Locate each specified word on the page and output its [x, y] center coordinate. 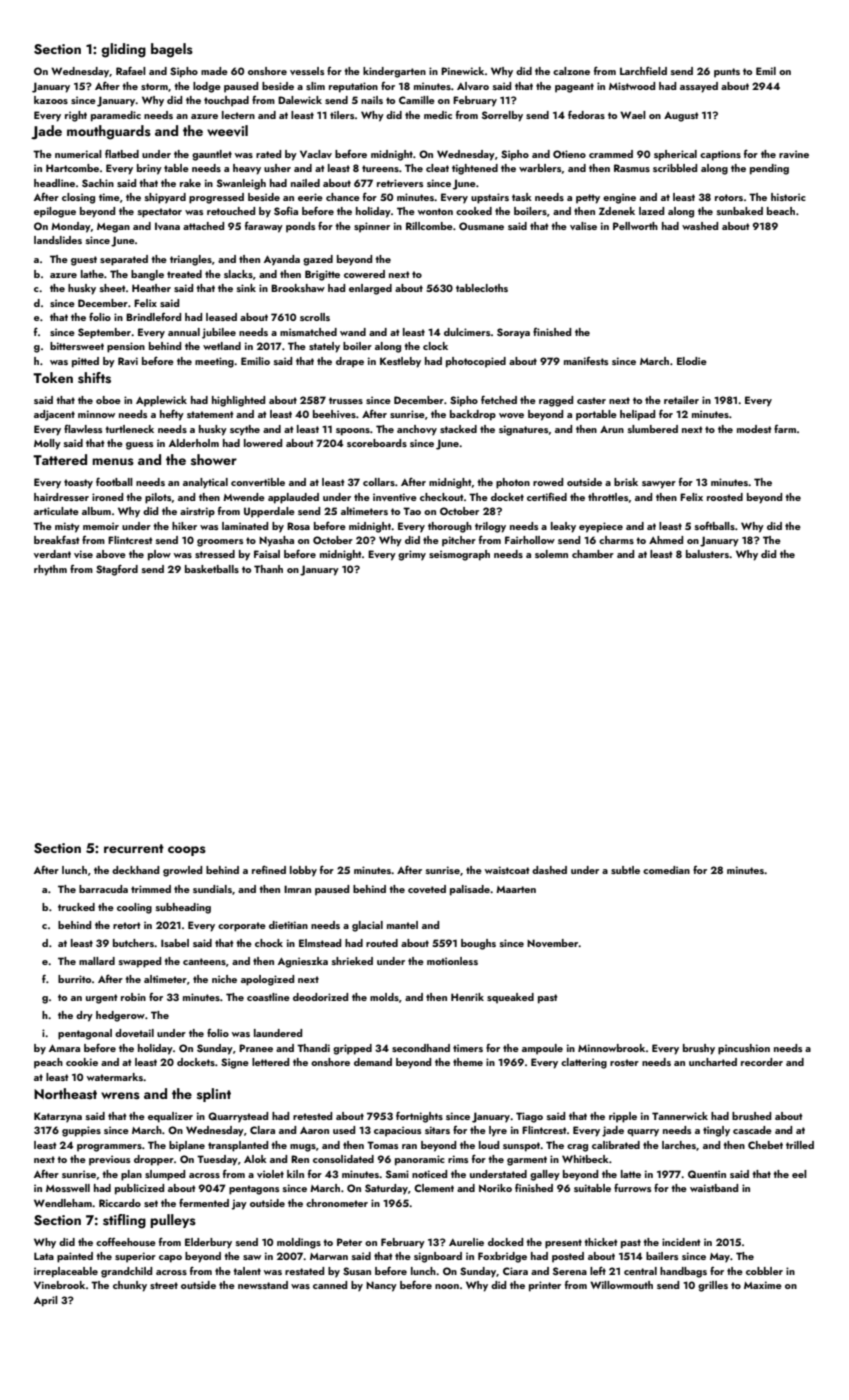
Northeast [65, 1094]
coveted [427, 889]
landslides [58, 240]
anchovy [417, 430]
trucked [76, 907]
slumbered [653, 429]
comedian [666, 870]
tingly [716, 1131]
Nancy [381, 1286]
